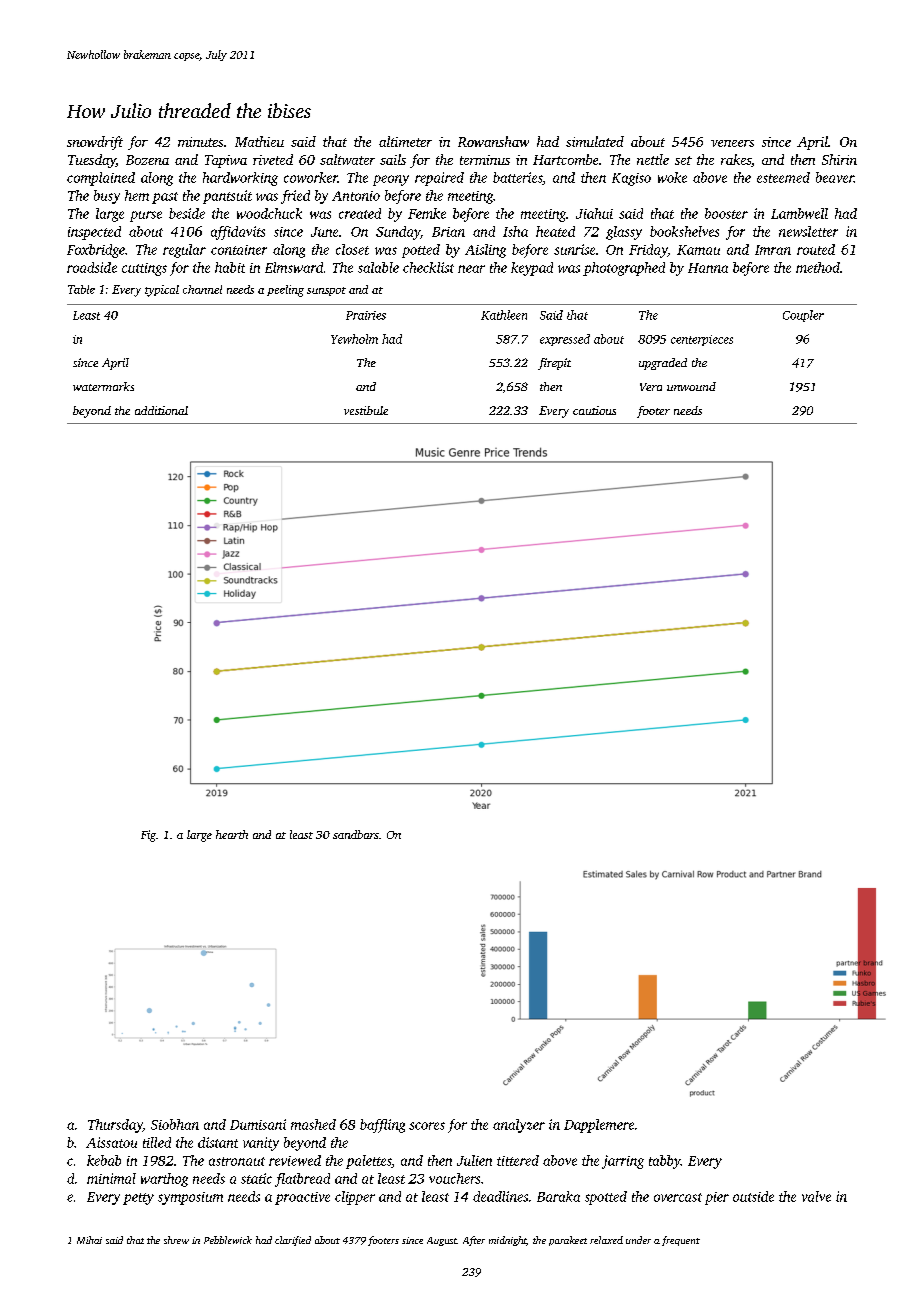 This screenshot has height=1308, width=924. I want to click on upgraded, so click(663, 364).
